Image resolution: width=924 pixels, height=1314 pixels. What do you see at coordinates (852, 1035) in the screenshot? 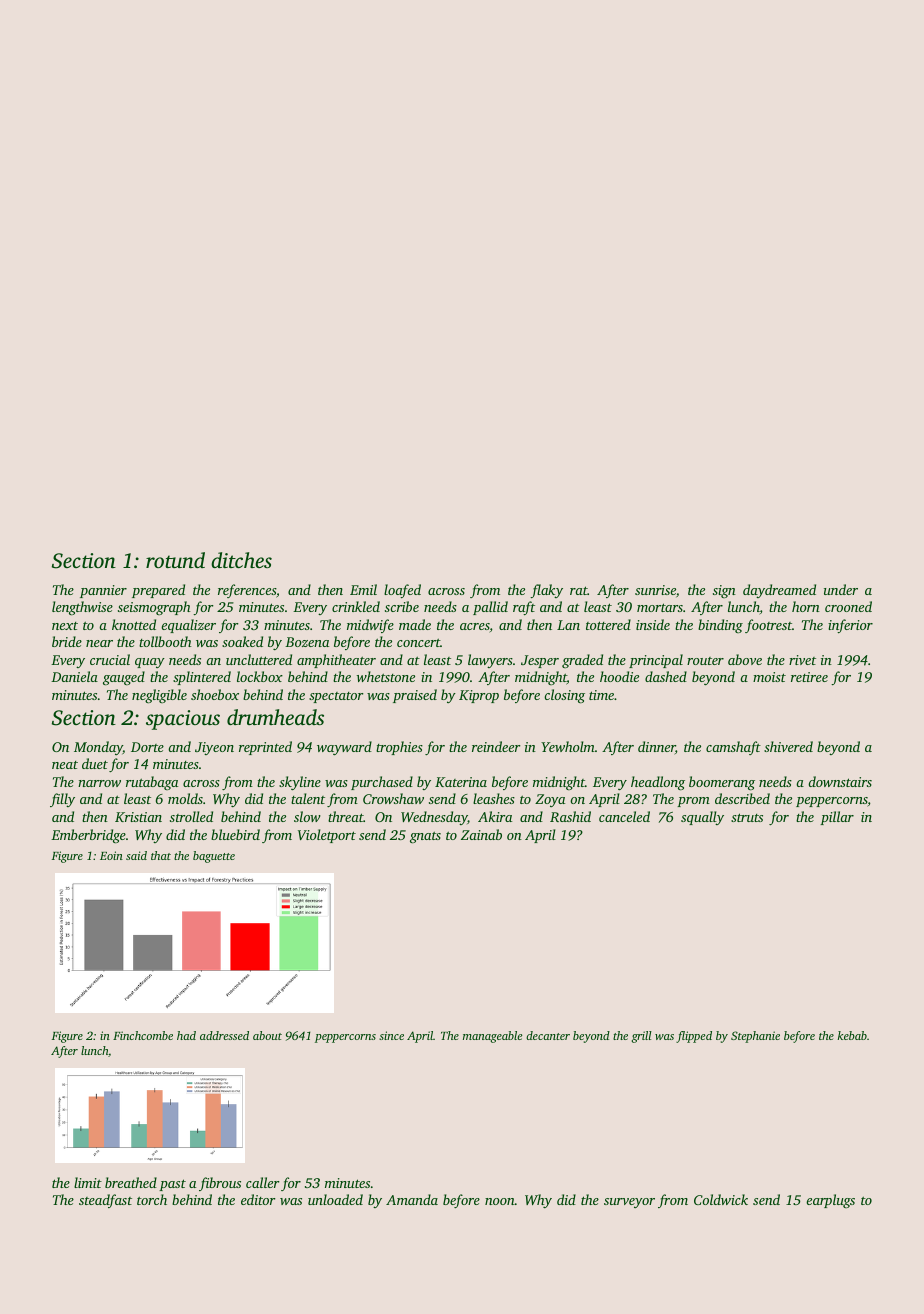
I see `kebab` at bounding box center [852, 1035].
